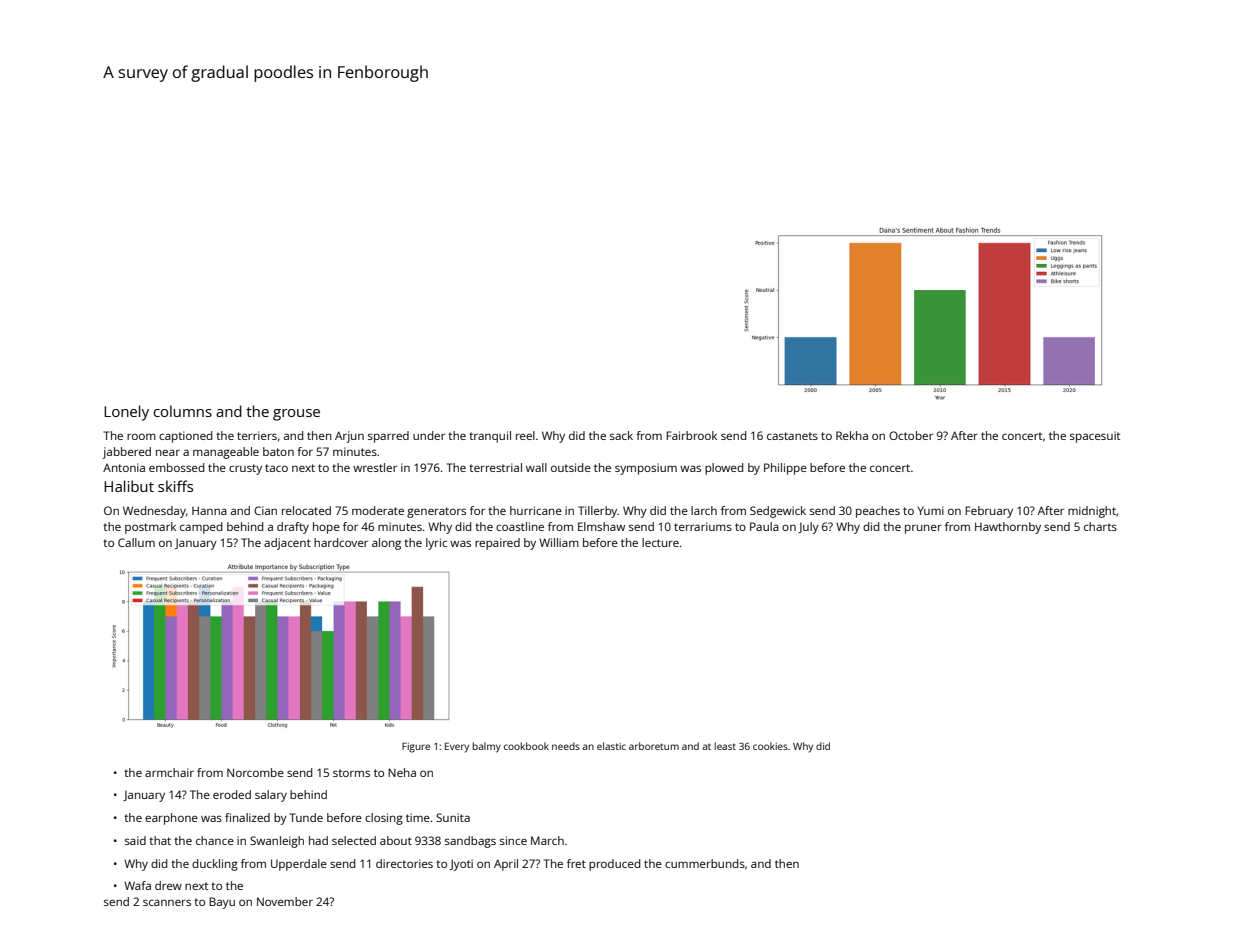 This screenshot has width=1233, height=952. What do you see at coordinates (306, 510) in the screenshot?
I see `relocated` at bounding box center [306, 510].
